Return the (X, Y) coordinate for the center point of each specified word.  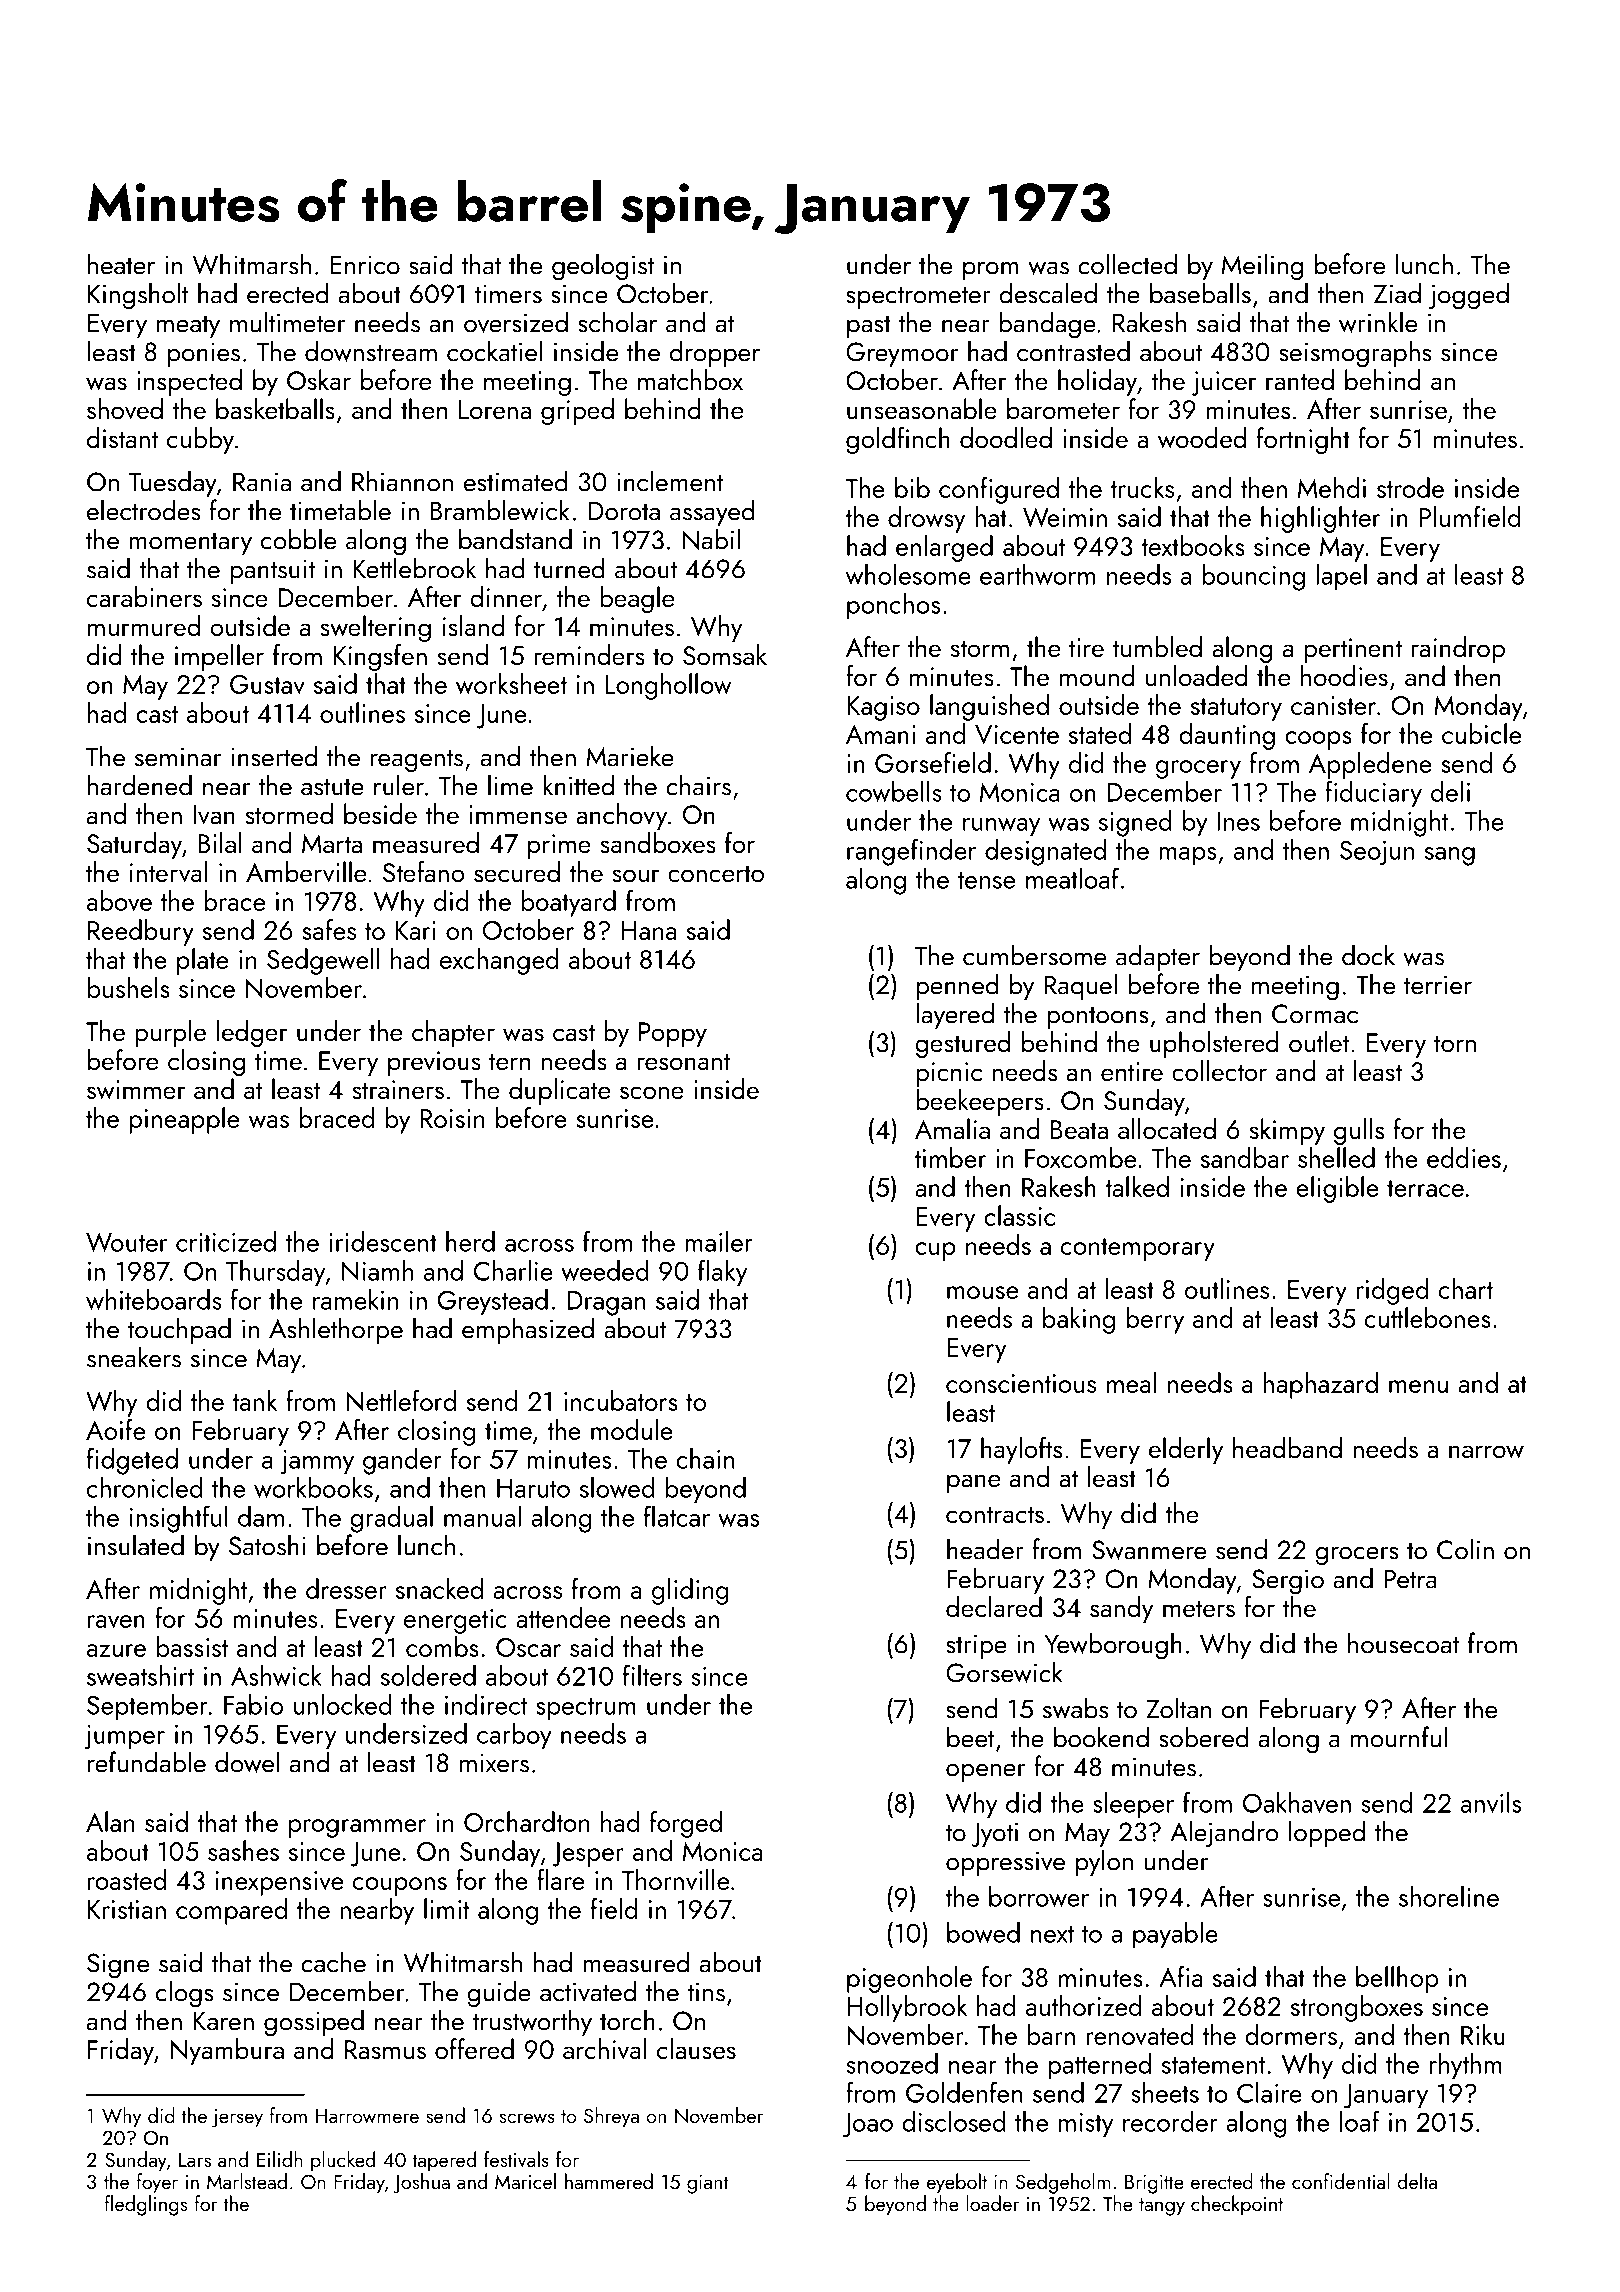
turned (569, 568)
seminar (178, 757)
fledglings (146, 2205)
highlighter (1320, 519)
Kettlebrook (414, 568)
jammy (317, 1462)
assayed (712, 512)
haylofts (1021, 1450)
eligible (1337, 1189)
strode (1410, 487)
